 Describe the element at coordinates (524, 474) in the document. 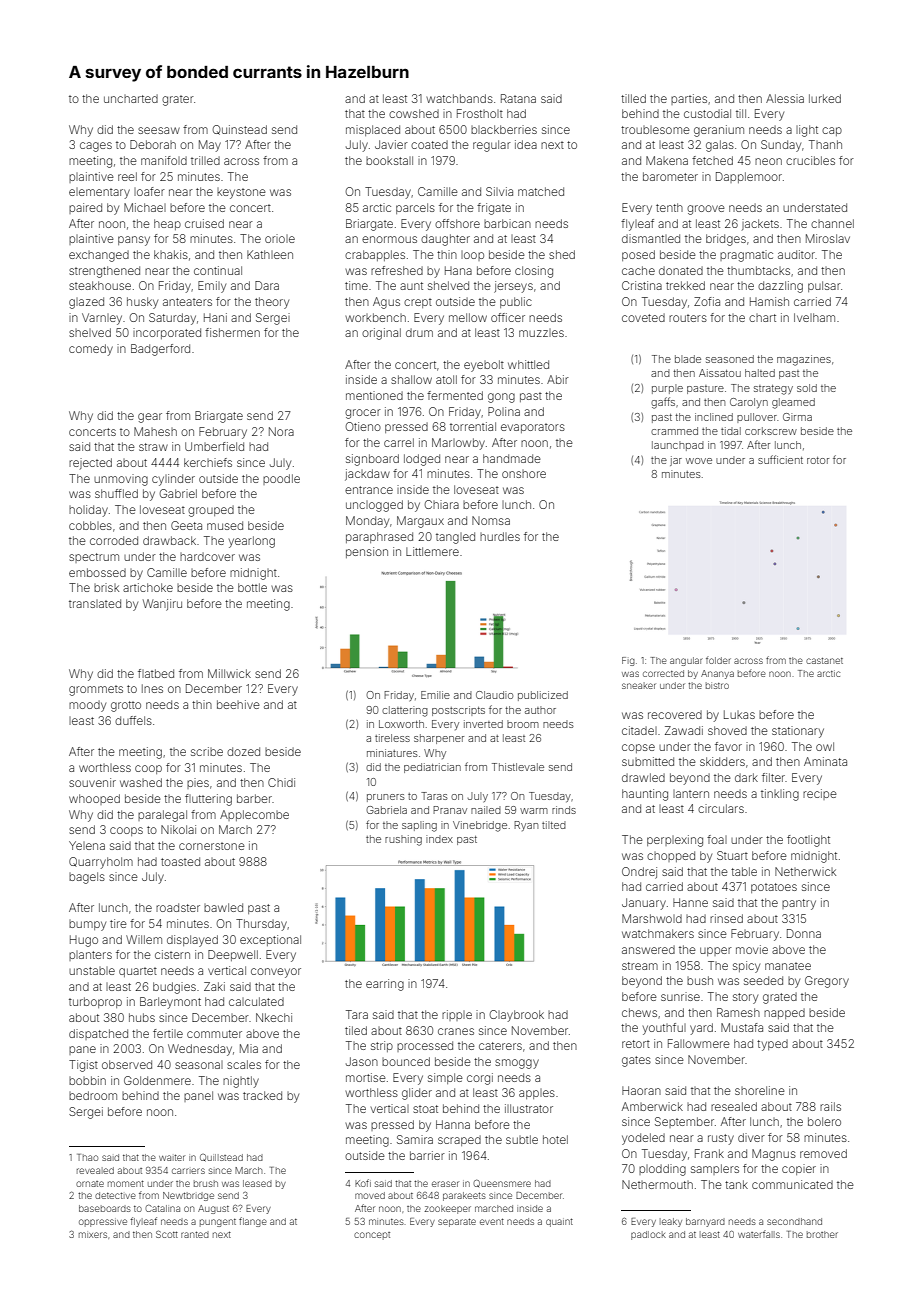

I see `onshore` at that location.
